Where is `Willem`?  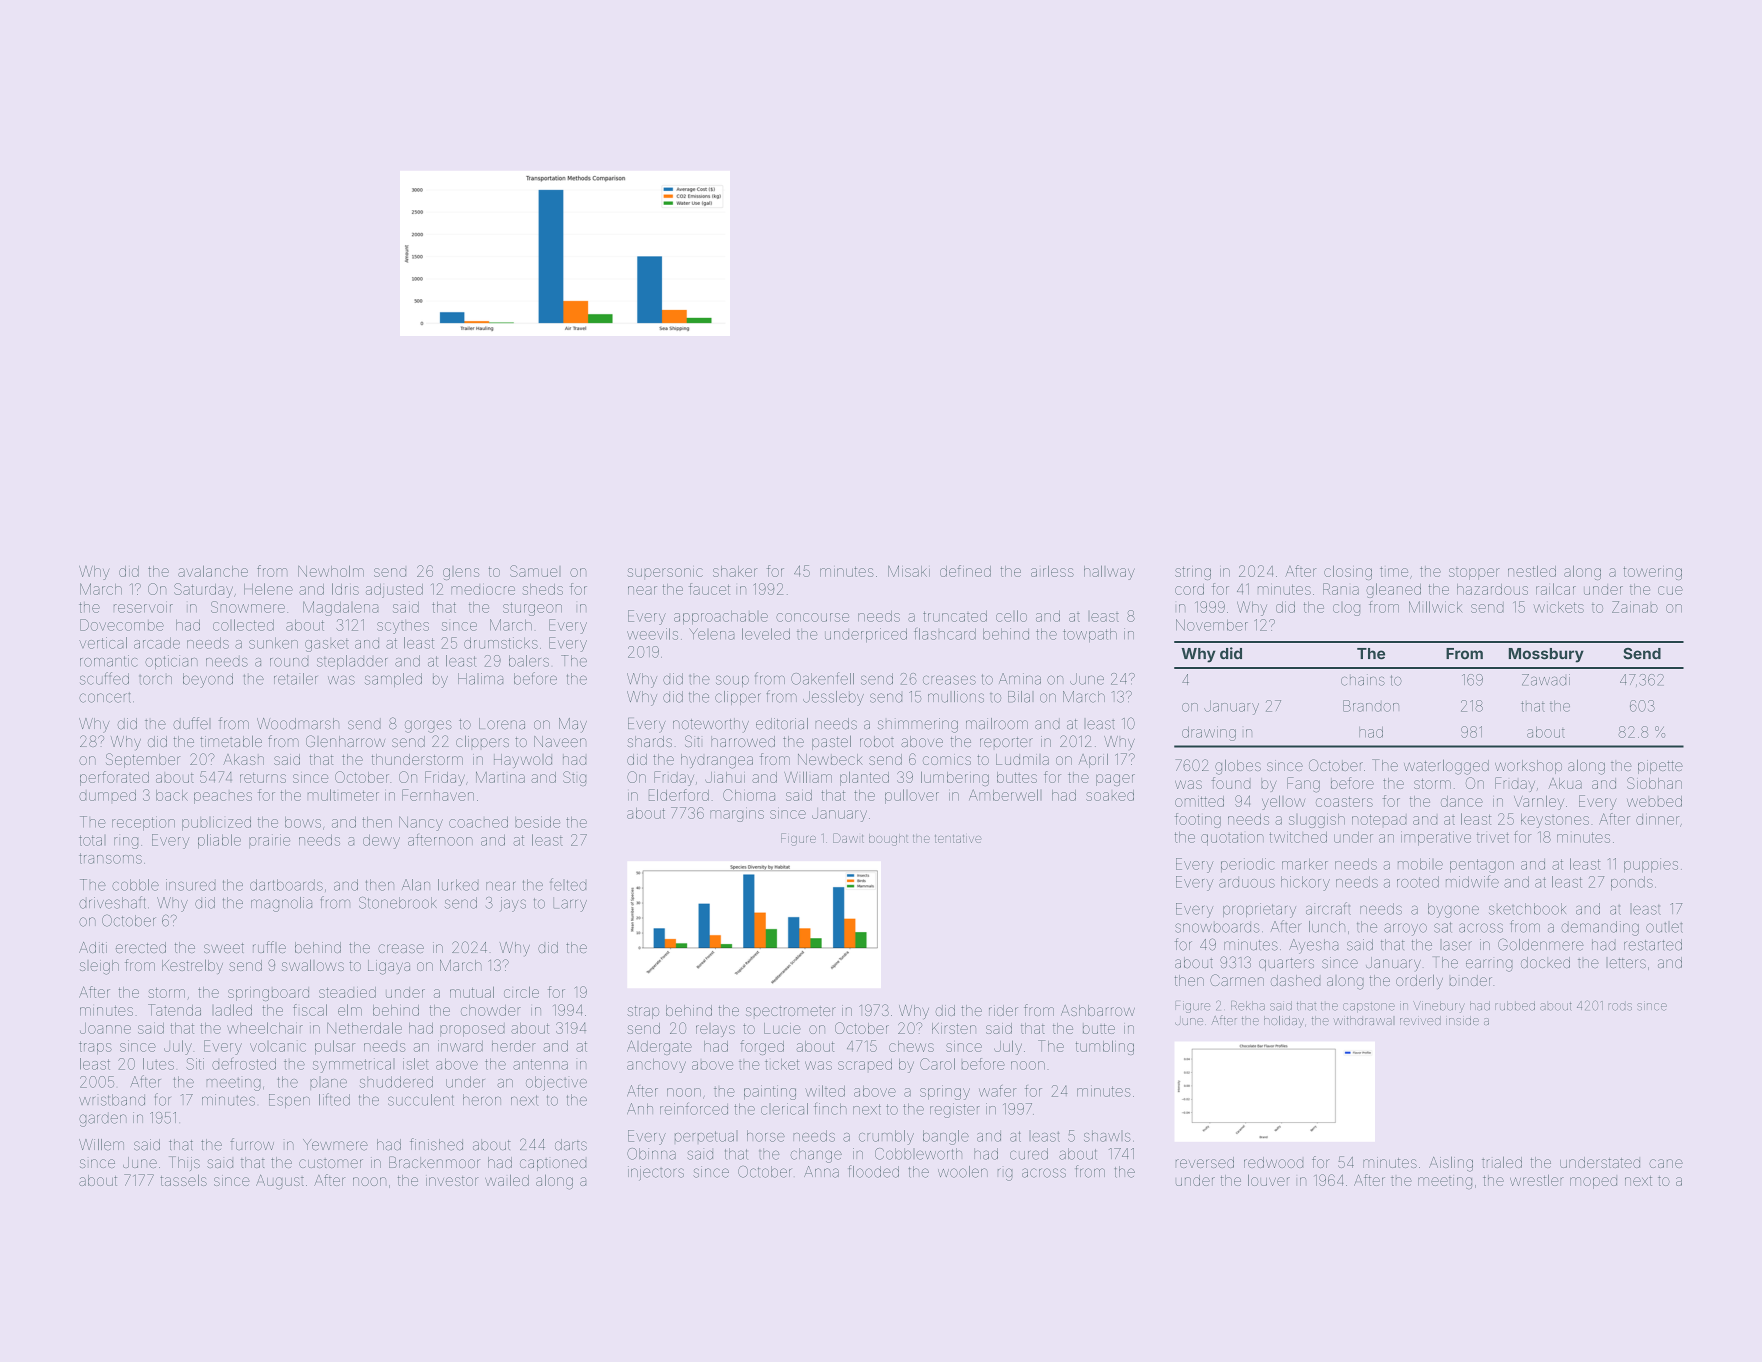 Willem is located at coordinates (101, 1145).
